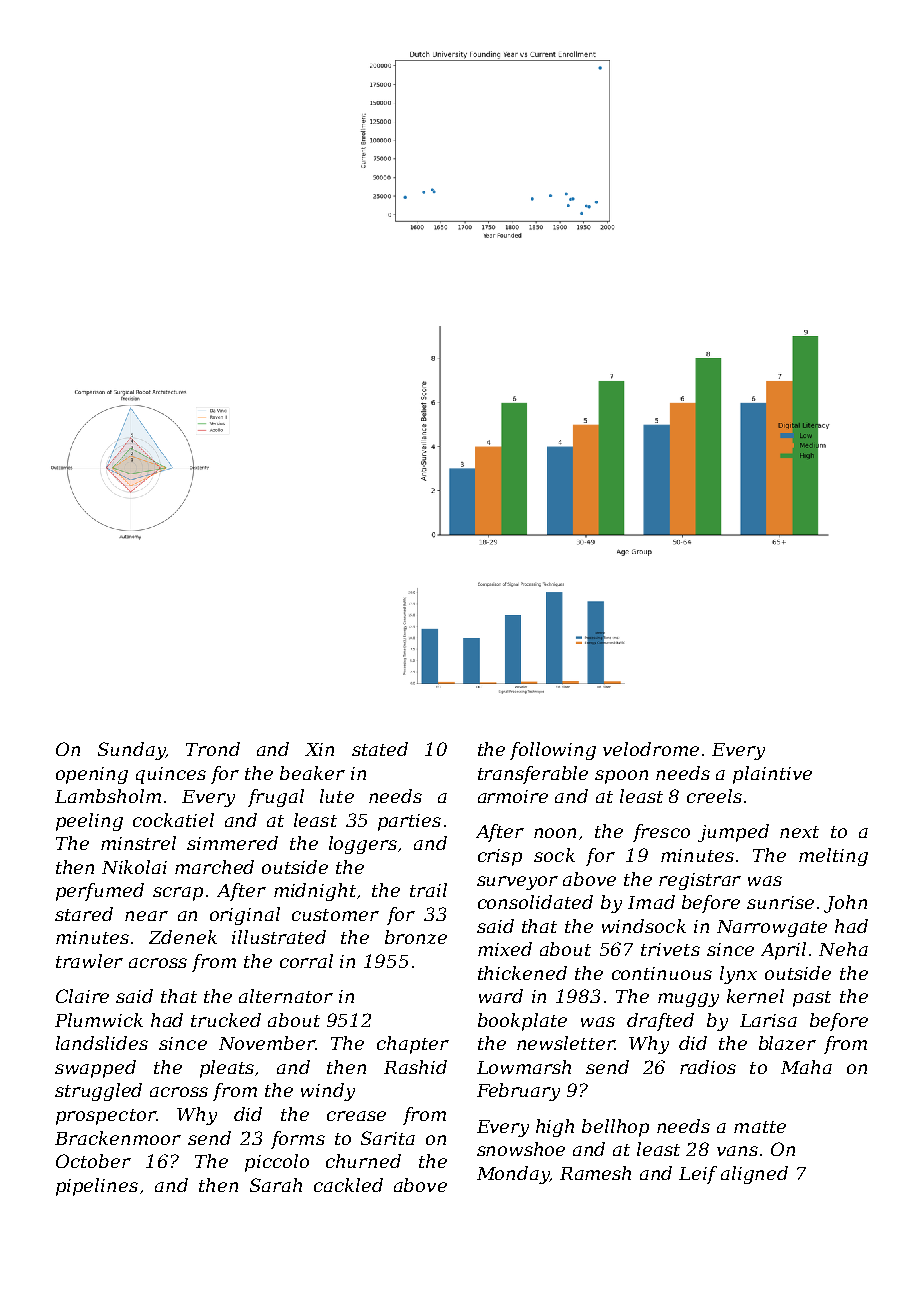  I want to click on Trond, so click(213, 749).
